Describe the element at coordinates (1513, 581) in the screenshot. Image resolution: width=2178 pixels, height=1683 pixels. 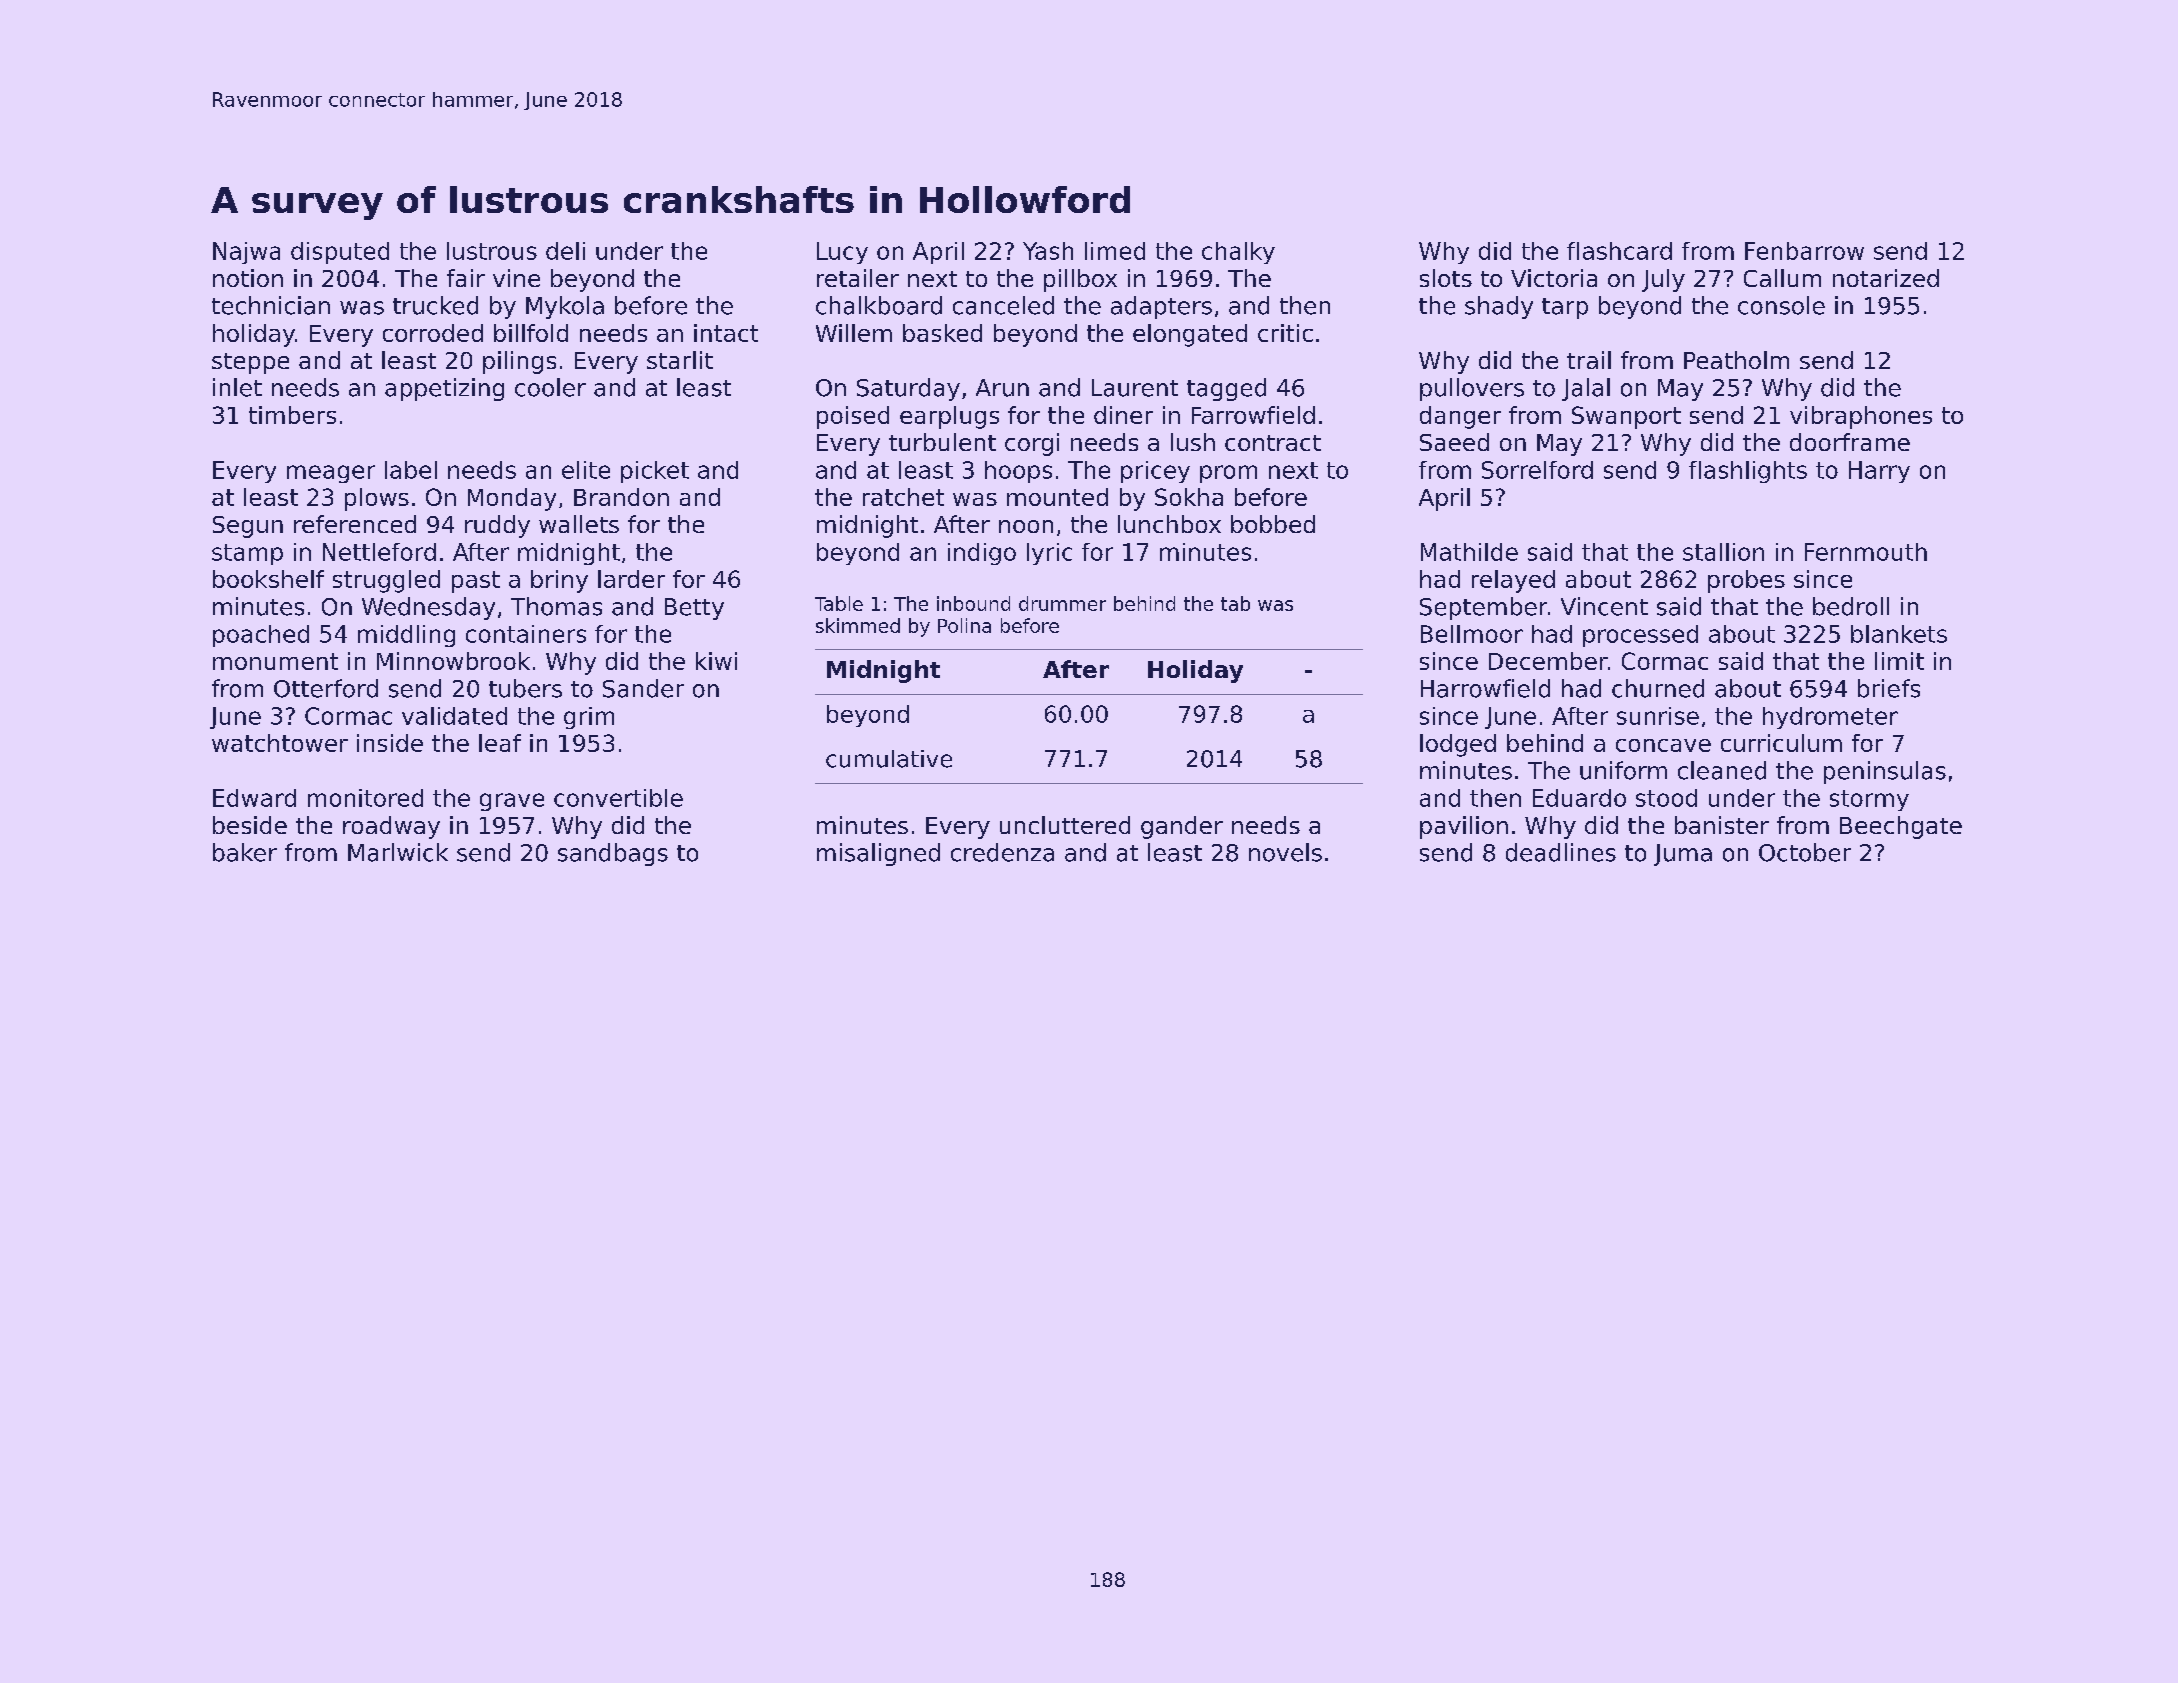
I see `relayed` at that location.
